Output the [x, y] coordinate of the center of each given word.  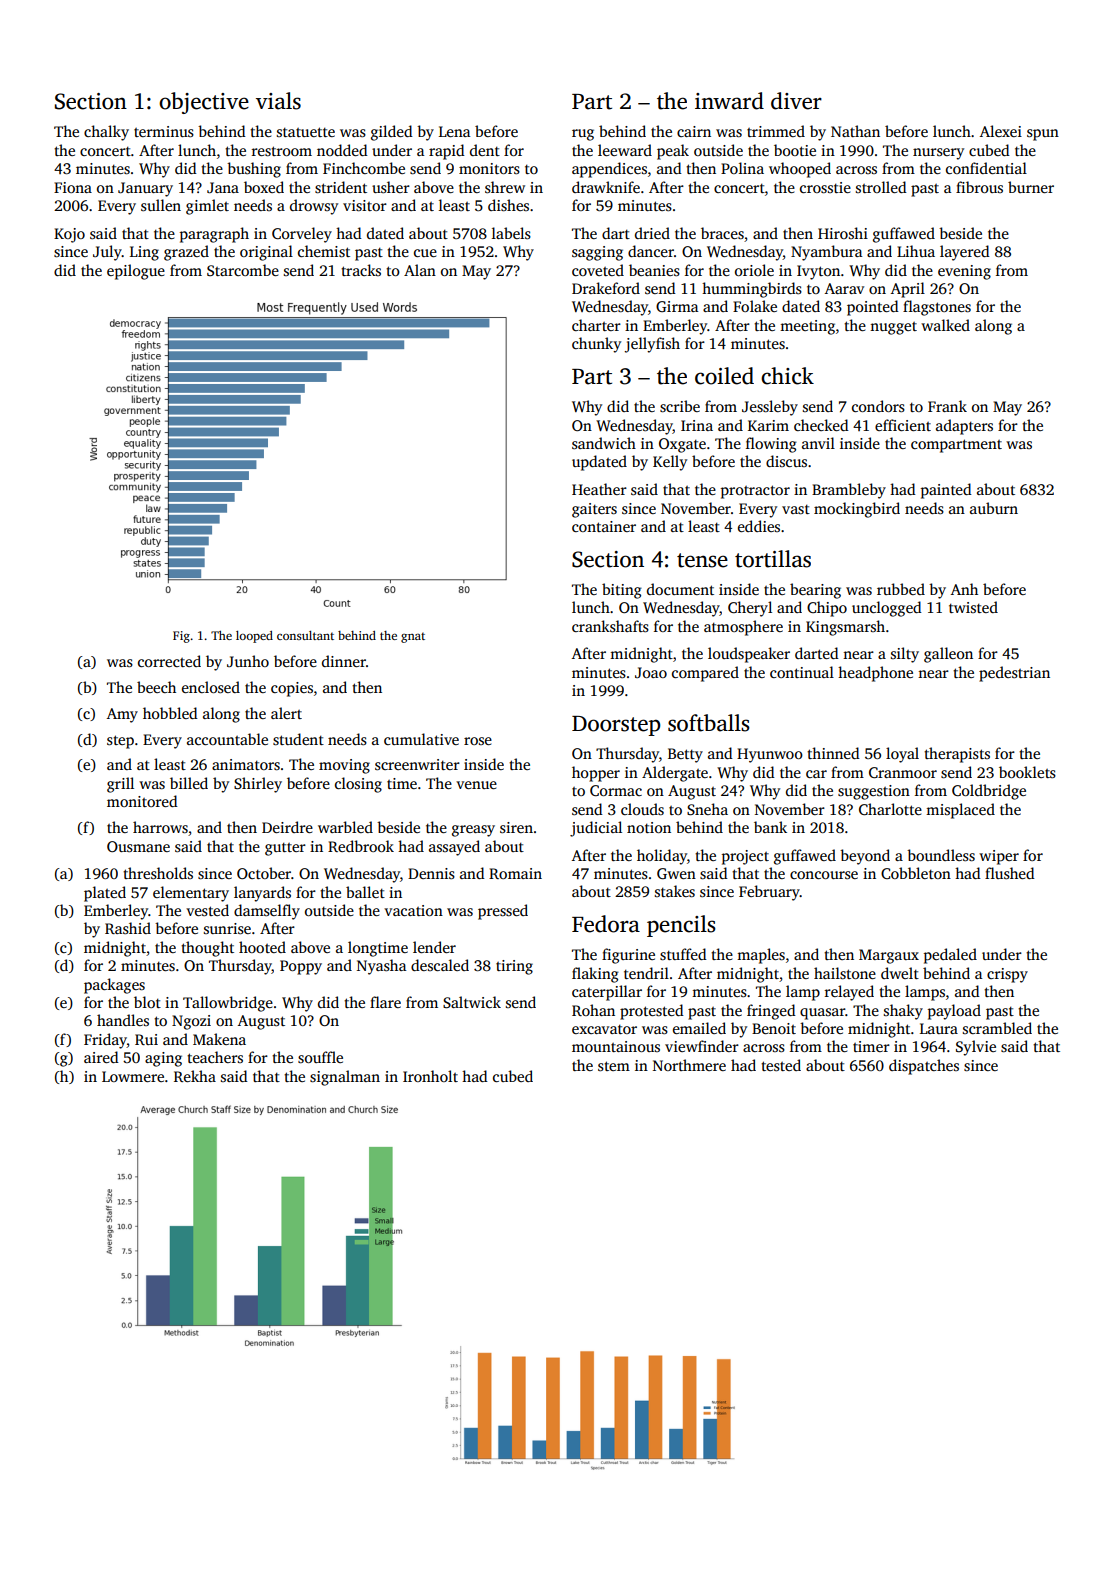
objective [204, 103]
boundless [941, 855]
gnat [413, 637]
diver [796, 101]
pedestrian [1014, 674]
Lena [454, 131]
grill [120, 785]
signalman [345, 1078]
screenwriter [417, 764]
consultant [305, 635]
